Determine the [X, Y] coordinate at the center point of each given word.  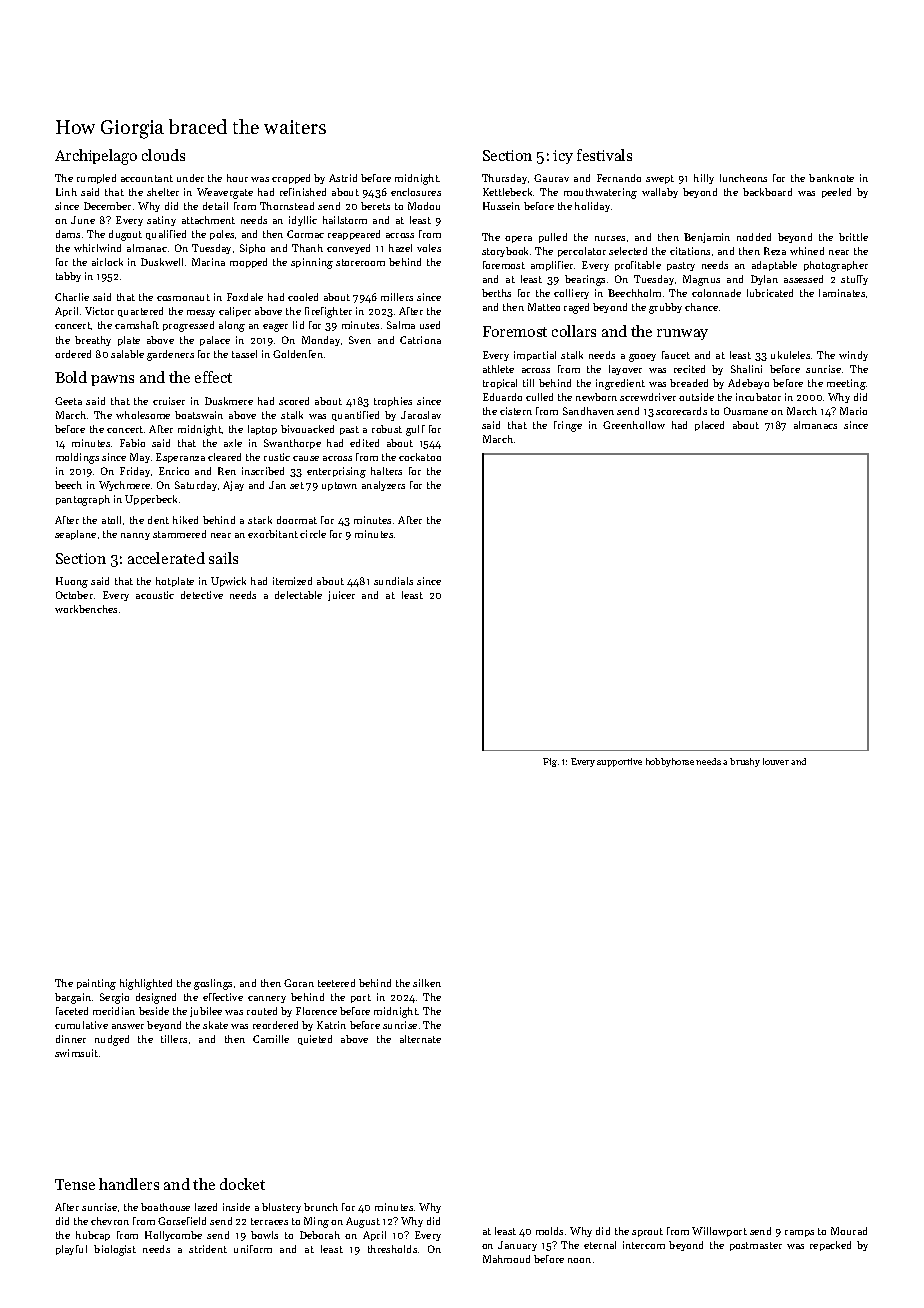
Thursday [504, 179]
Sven [360, 340]
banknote [831, 178]
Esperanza [180, 458]
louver [776, 761]
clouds [163, 155]
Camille [271, 1039]
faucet [676, 355]
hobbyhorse [670, 762]
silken [427, 983]
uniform [253, 1249]
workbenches [86, 609]
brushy [745, 762]
